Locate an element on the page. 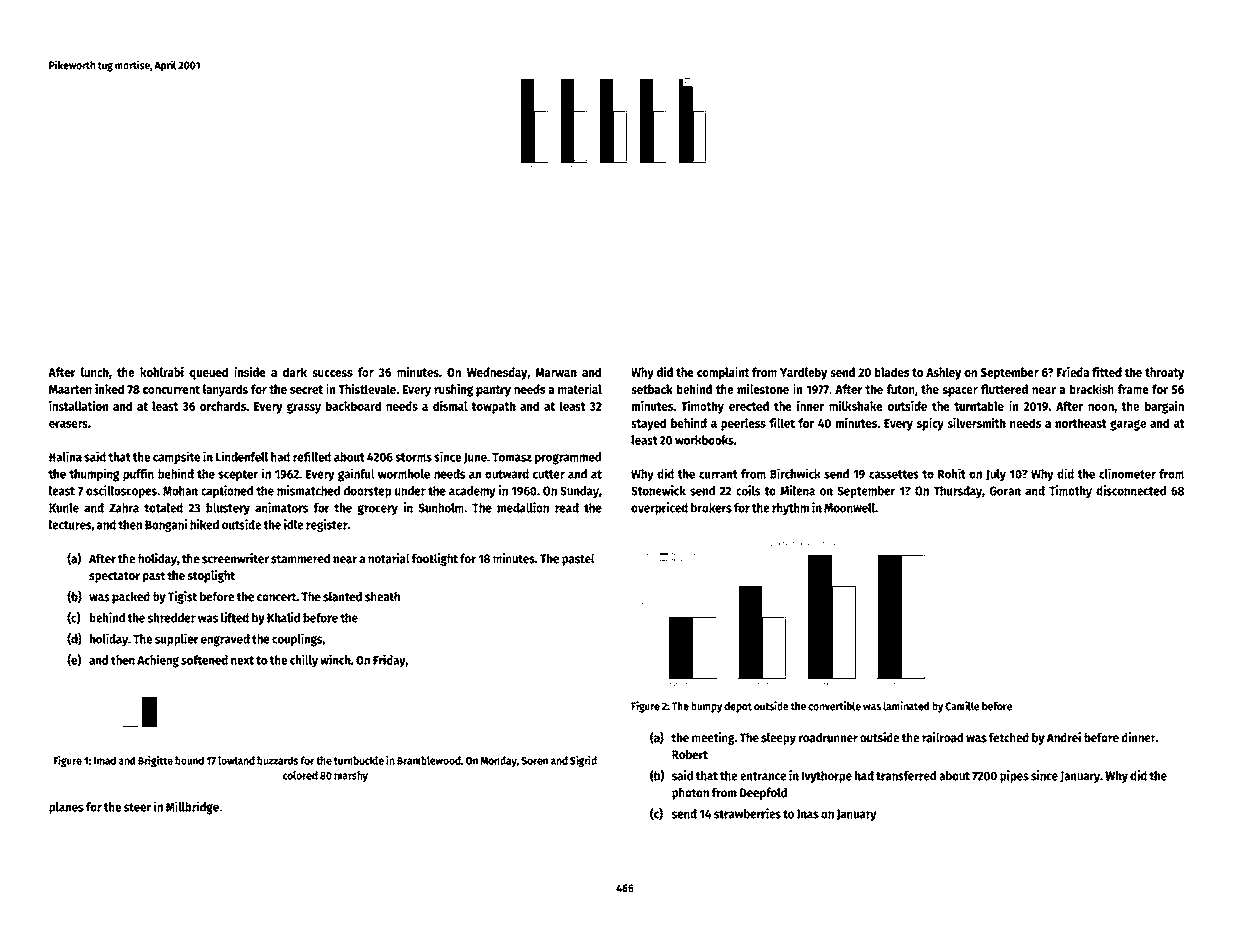 This page has height=952, width=1233. Goran is located at coordinates (1005, 491).
